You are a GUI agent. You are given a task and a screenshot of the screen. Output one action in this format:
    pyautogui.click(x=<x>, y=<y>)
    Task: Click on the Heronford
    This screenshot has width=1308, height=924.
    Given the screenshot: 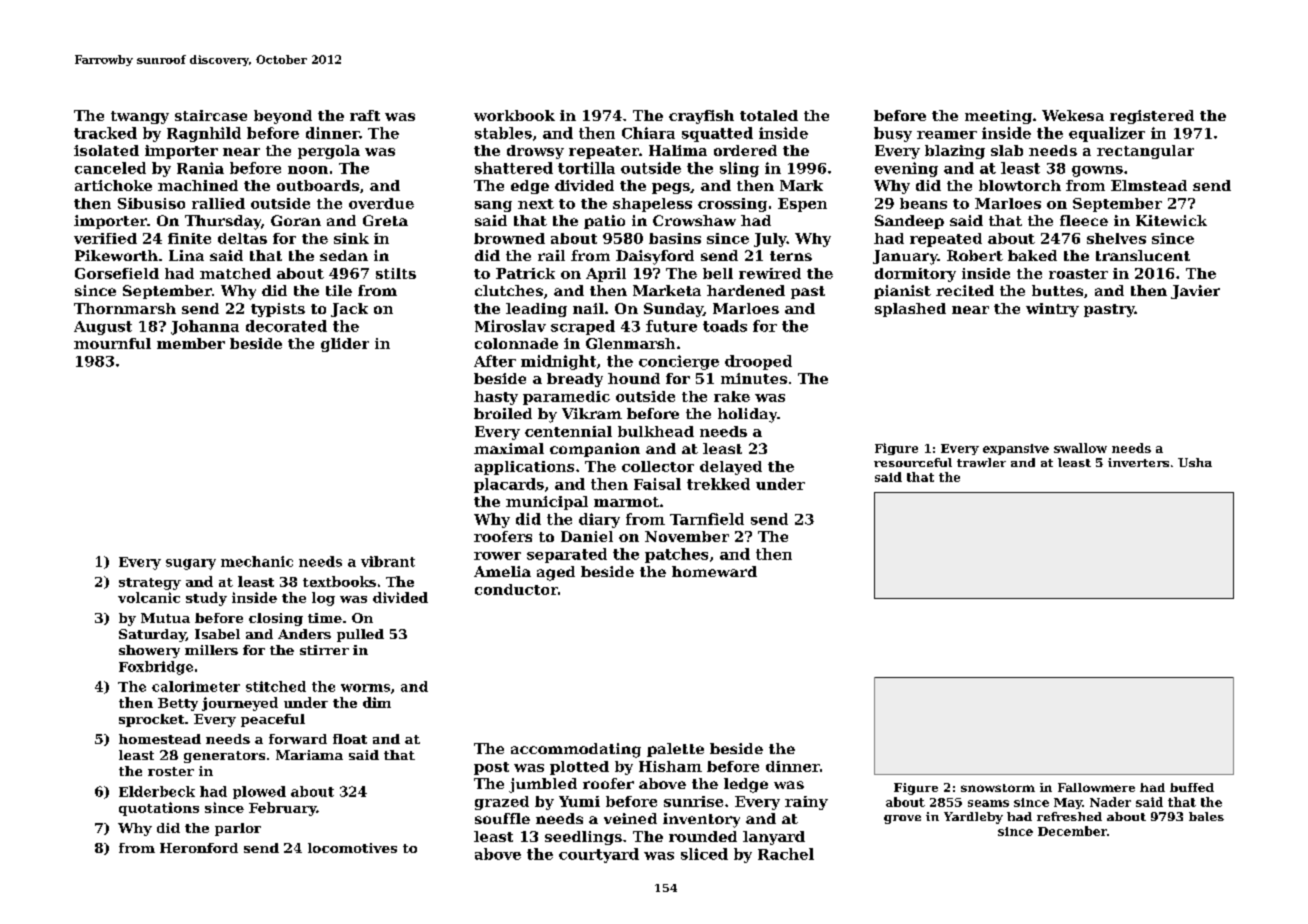 What is the action you would take?
    pyautogui.click(x=199, y=848)
